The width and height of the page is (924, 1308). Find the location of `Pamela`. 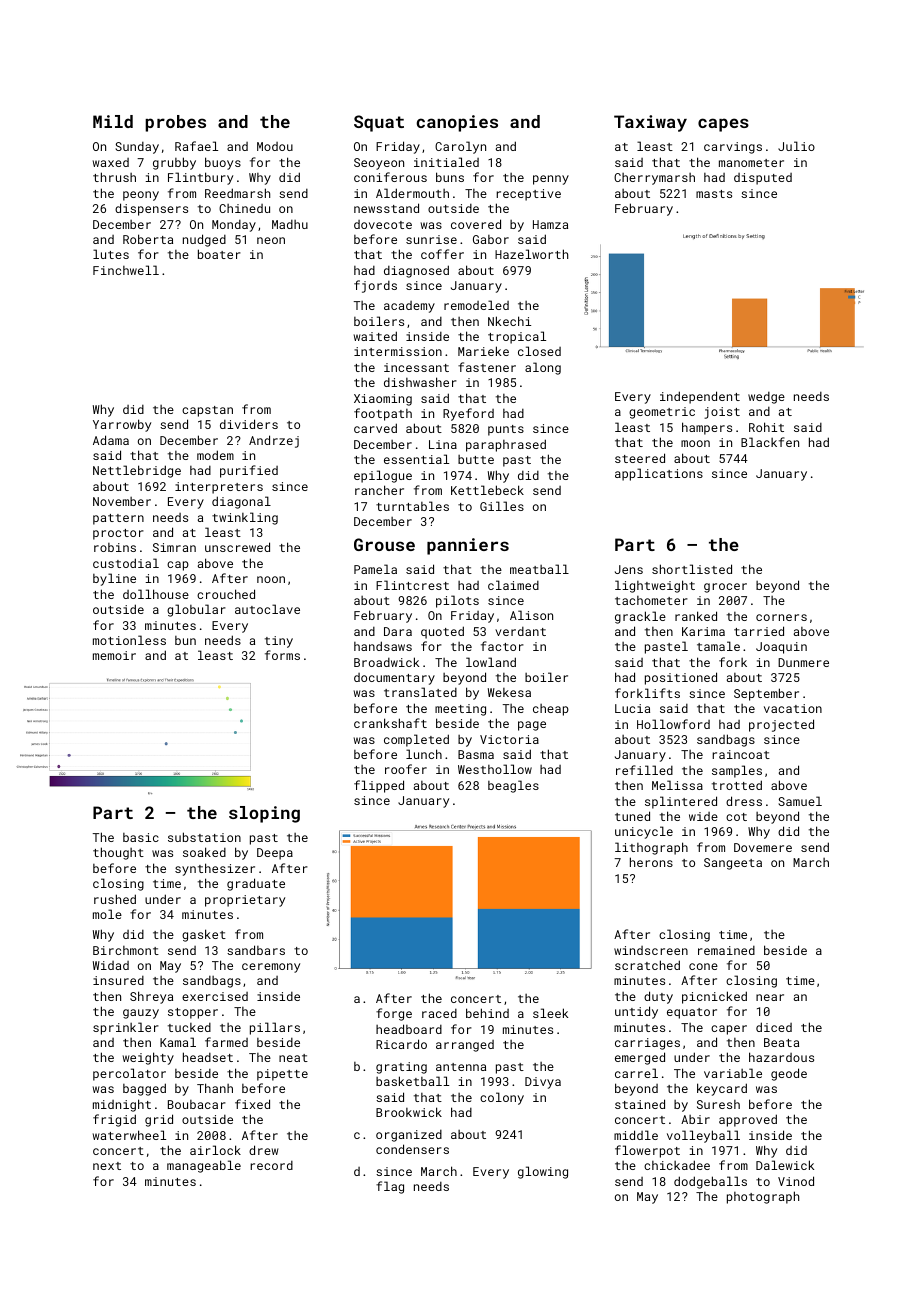

Pamela is located at coordinates (375, 569).
